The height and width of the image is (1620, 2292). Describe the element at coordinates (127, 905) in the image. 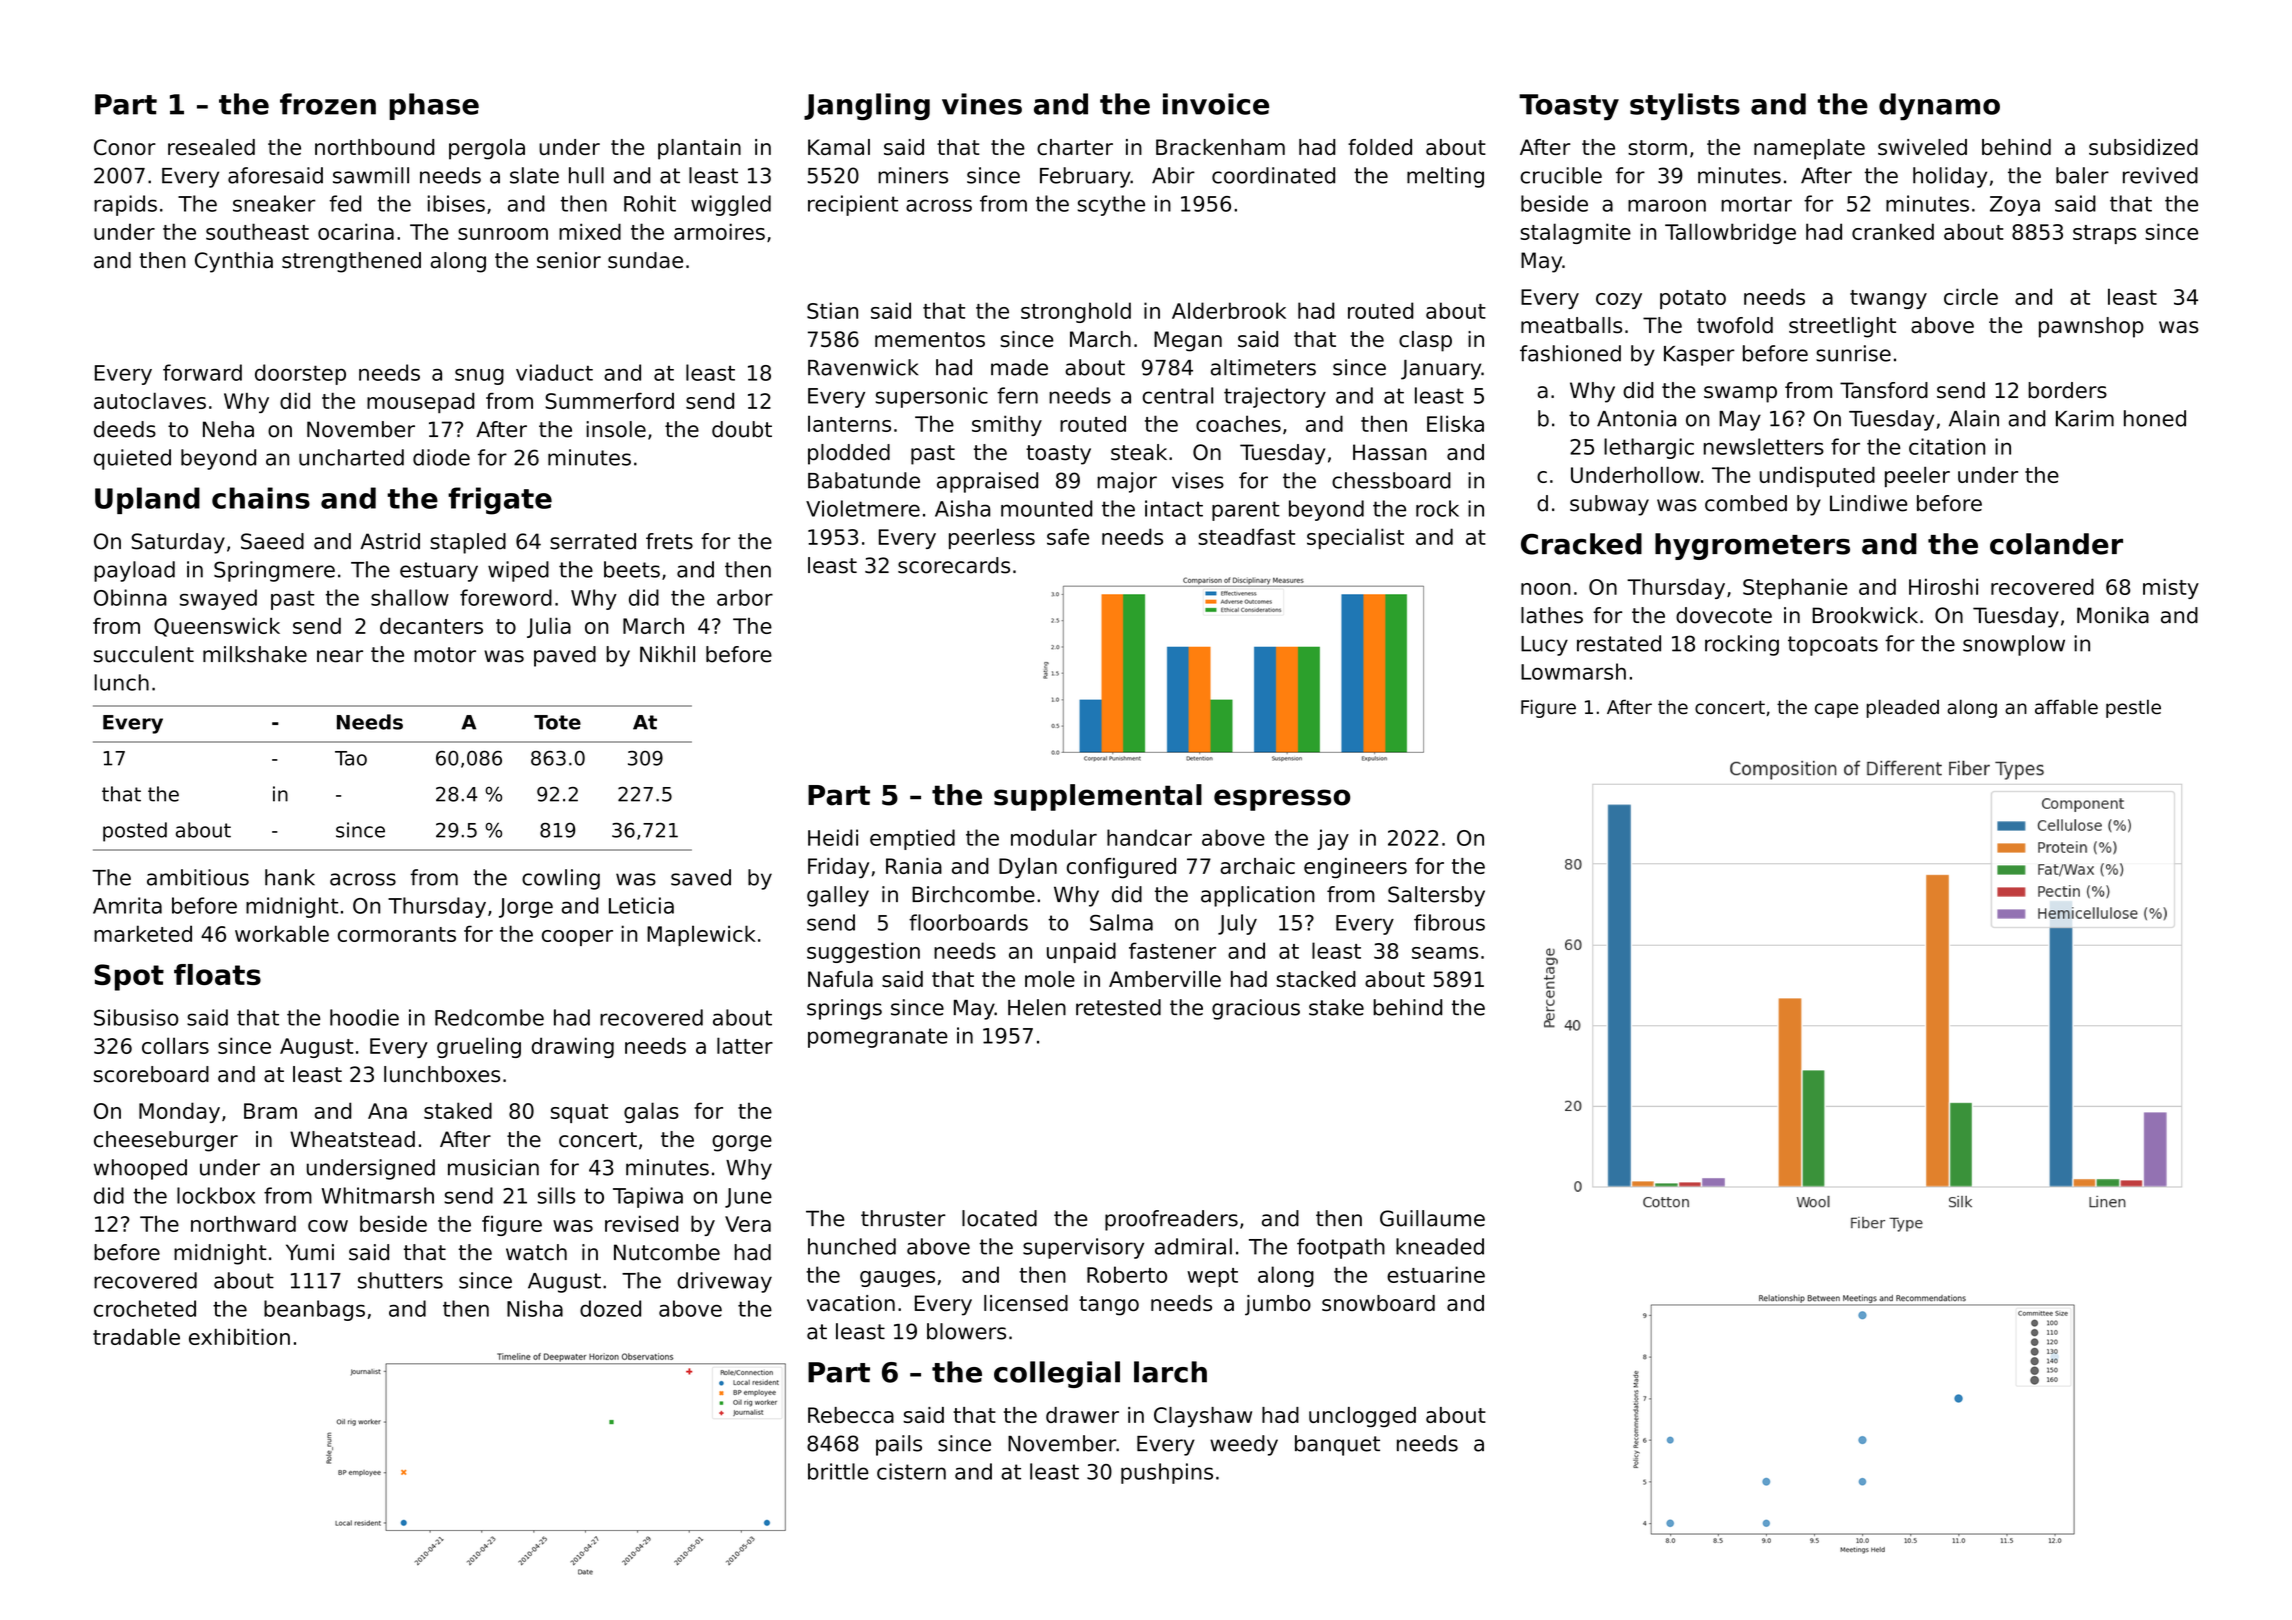

I see `Amrita` at that location.
